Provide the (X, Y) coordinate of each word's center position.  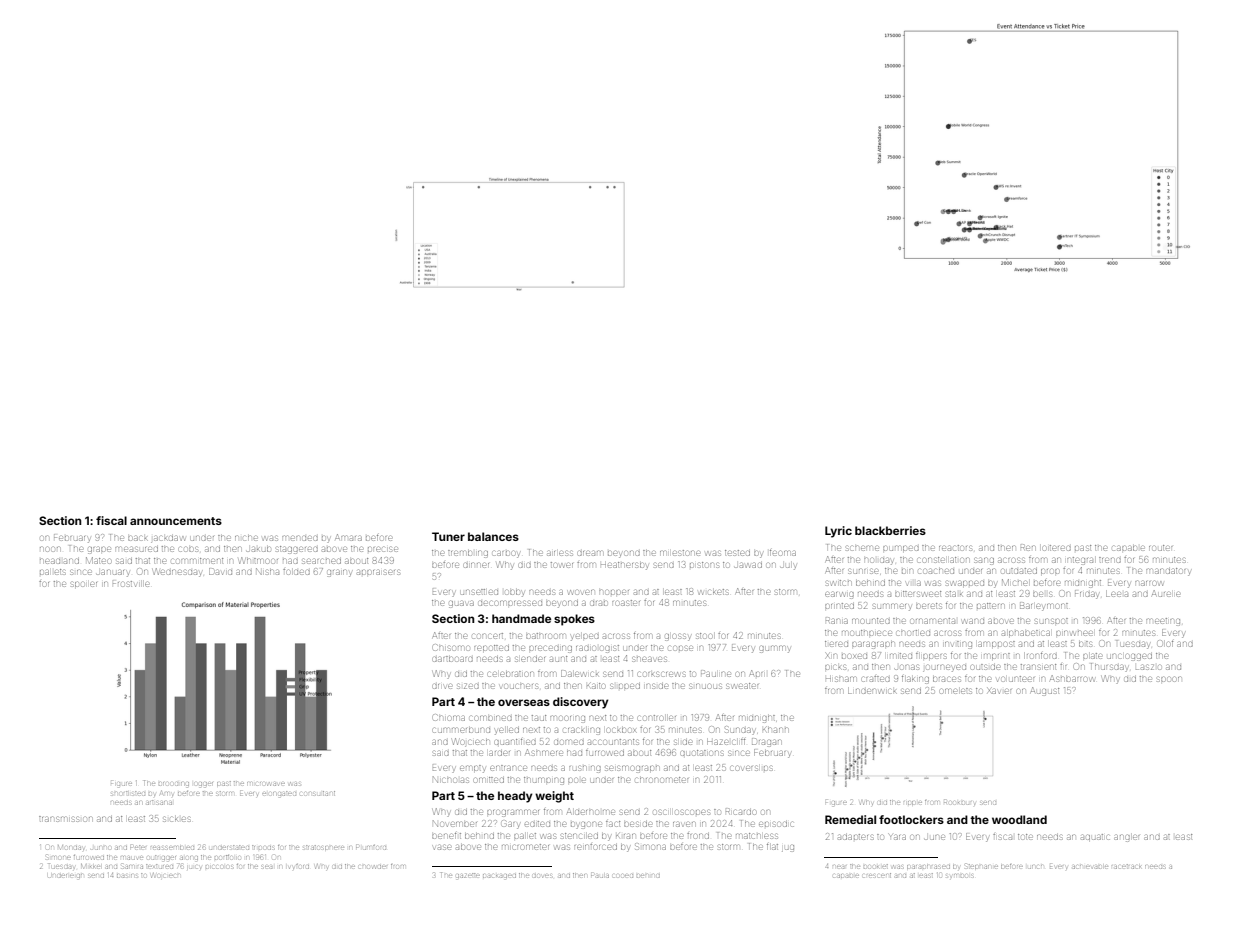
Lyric (838, 532)
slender (530, 659)
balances (493, 536)
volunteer (1015, 679)
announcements (176, 521)
